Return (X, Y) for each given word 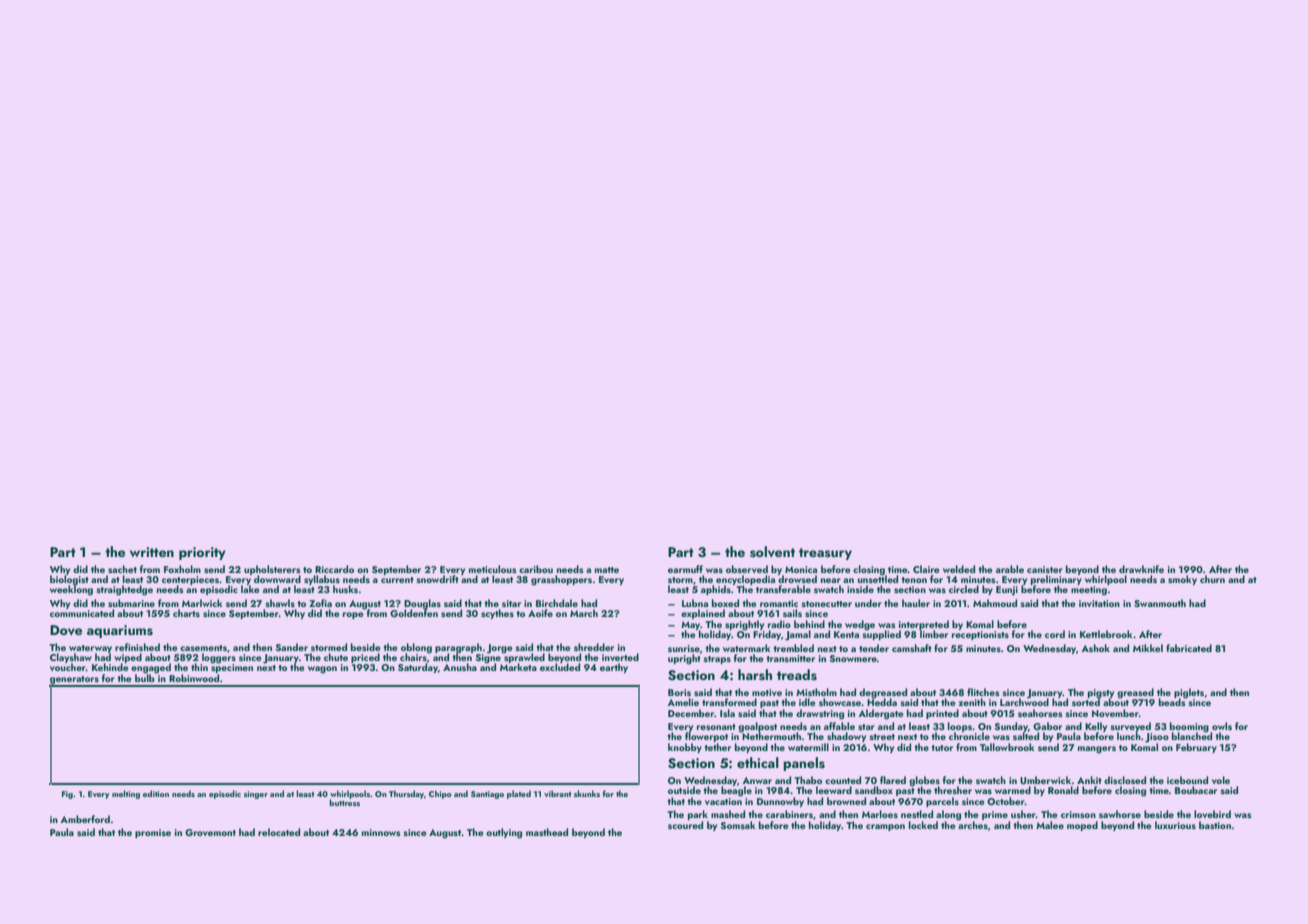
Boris (679, 692)
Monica (801, 569)
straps (717, 660)
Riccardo (334, 569)
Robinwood (194, 678)
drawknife (1141, 569)
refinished (137, 647)
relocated (279, 832)
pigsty (1101, 693)
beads (1172, 702)
